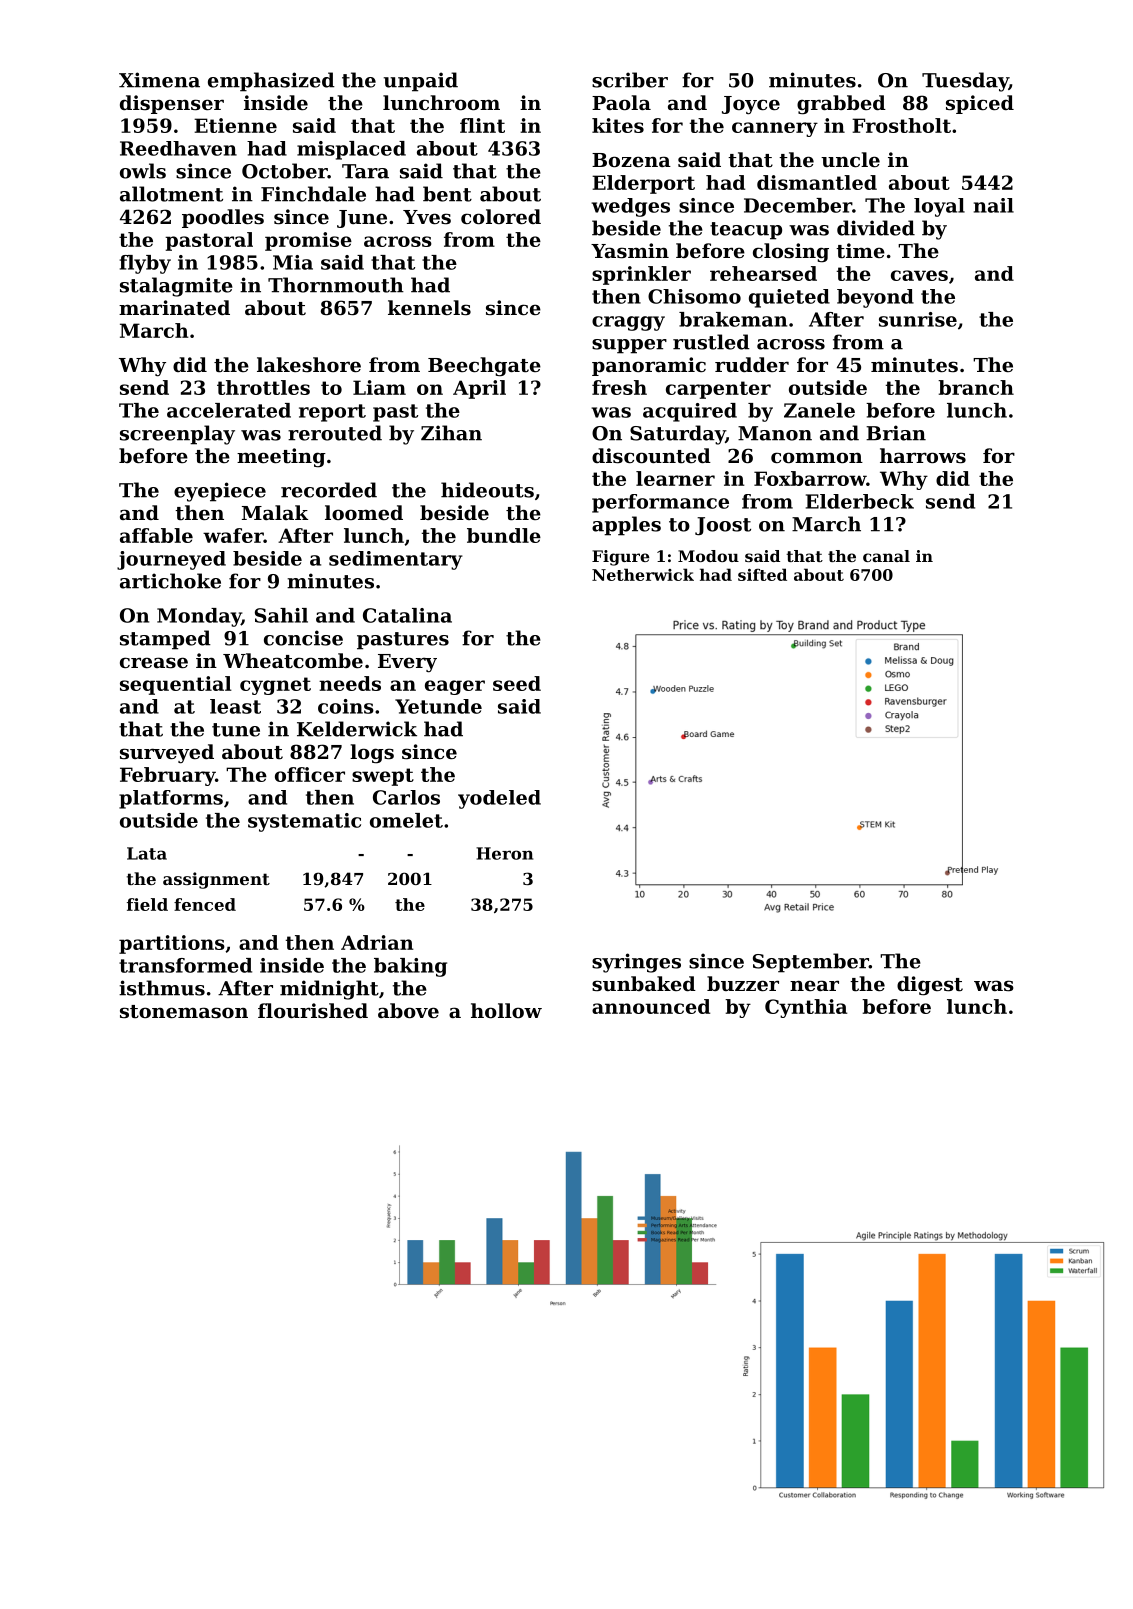 The image size is (1133, 1609). Describe the element at coordinates (184, 1012) in the screenshot. I see `stonemason` at that location.
